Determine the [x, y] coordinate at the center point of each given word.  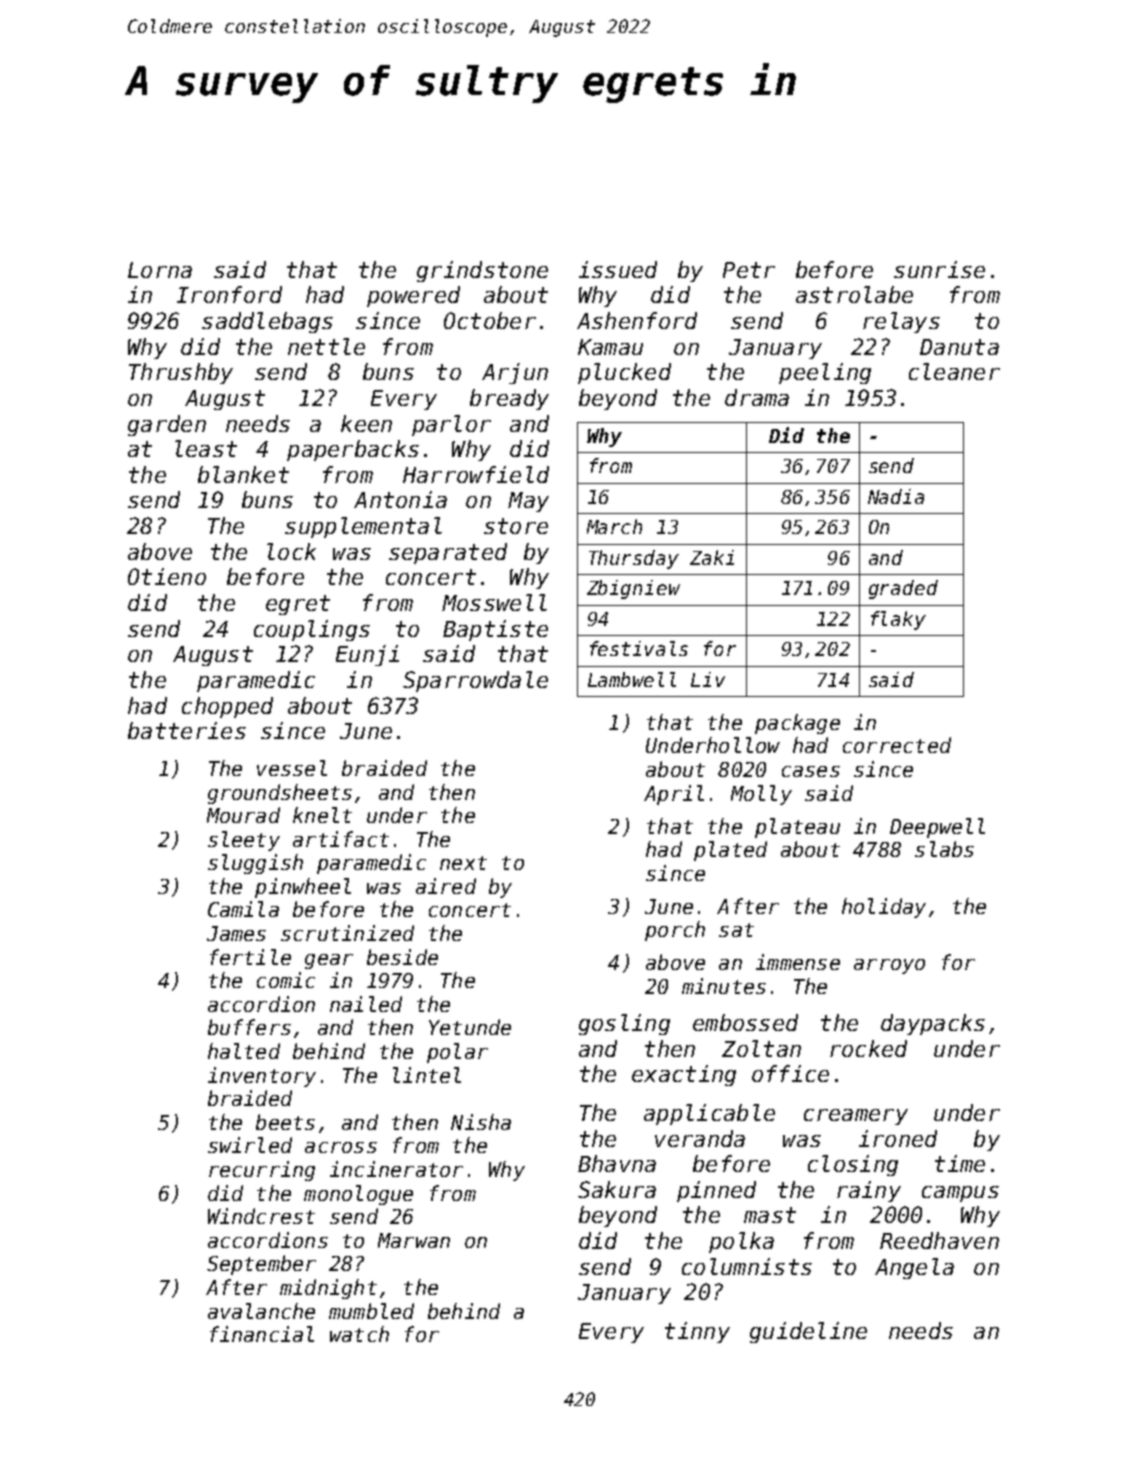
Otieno [167, 576]
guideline [808, 1332]
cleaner [954, 371]
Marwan [414, 1240]
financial [262, 1334]
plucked [624, 373]
